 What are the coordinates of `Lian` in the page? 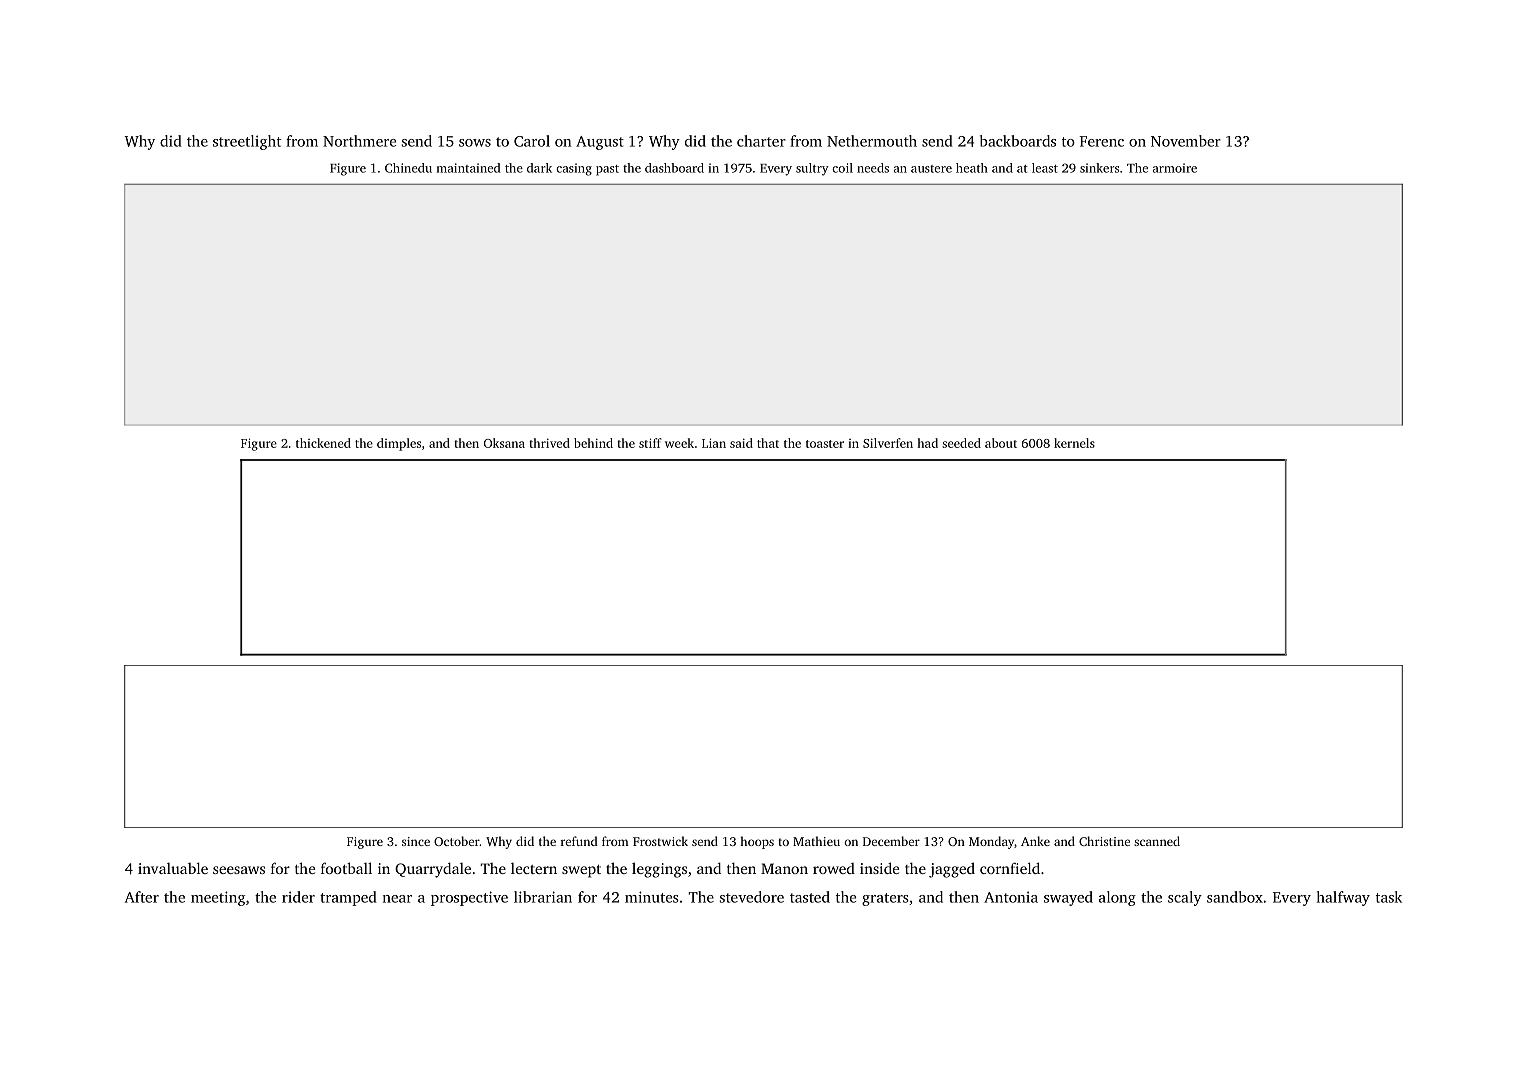 It's located at (714, 443).
